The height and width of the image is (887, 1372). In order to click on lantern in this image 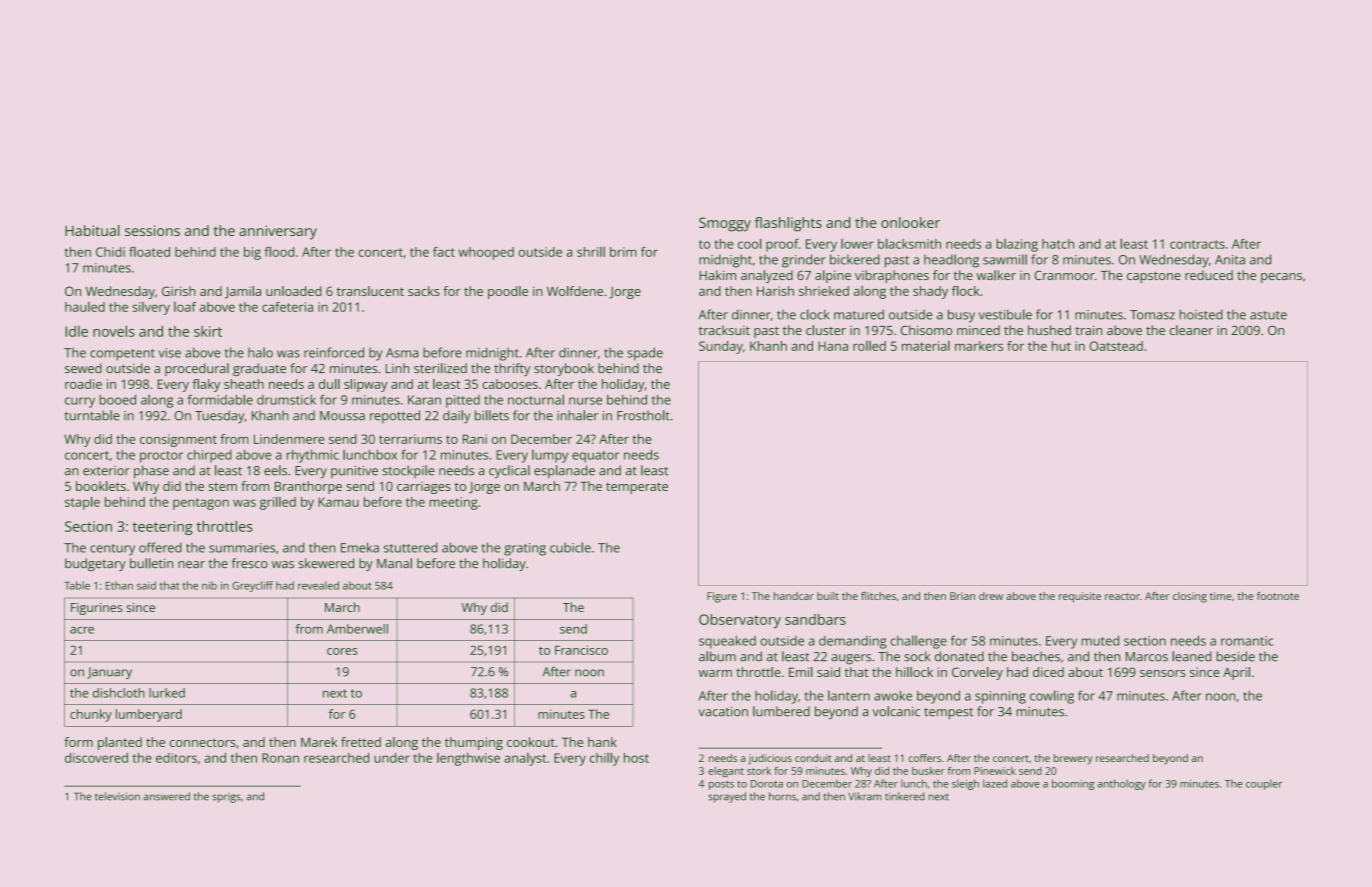, I will do `click(849, 695)`.
